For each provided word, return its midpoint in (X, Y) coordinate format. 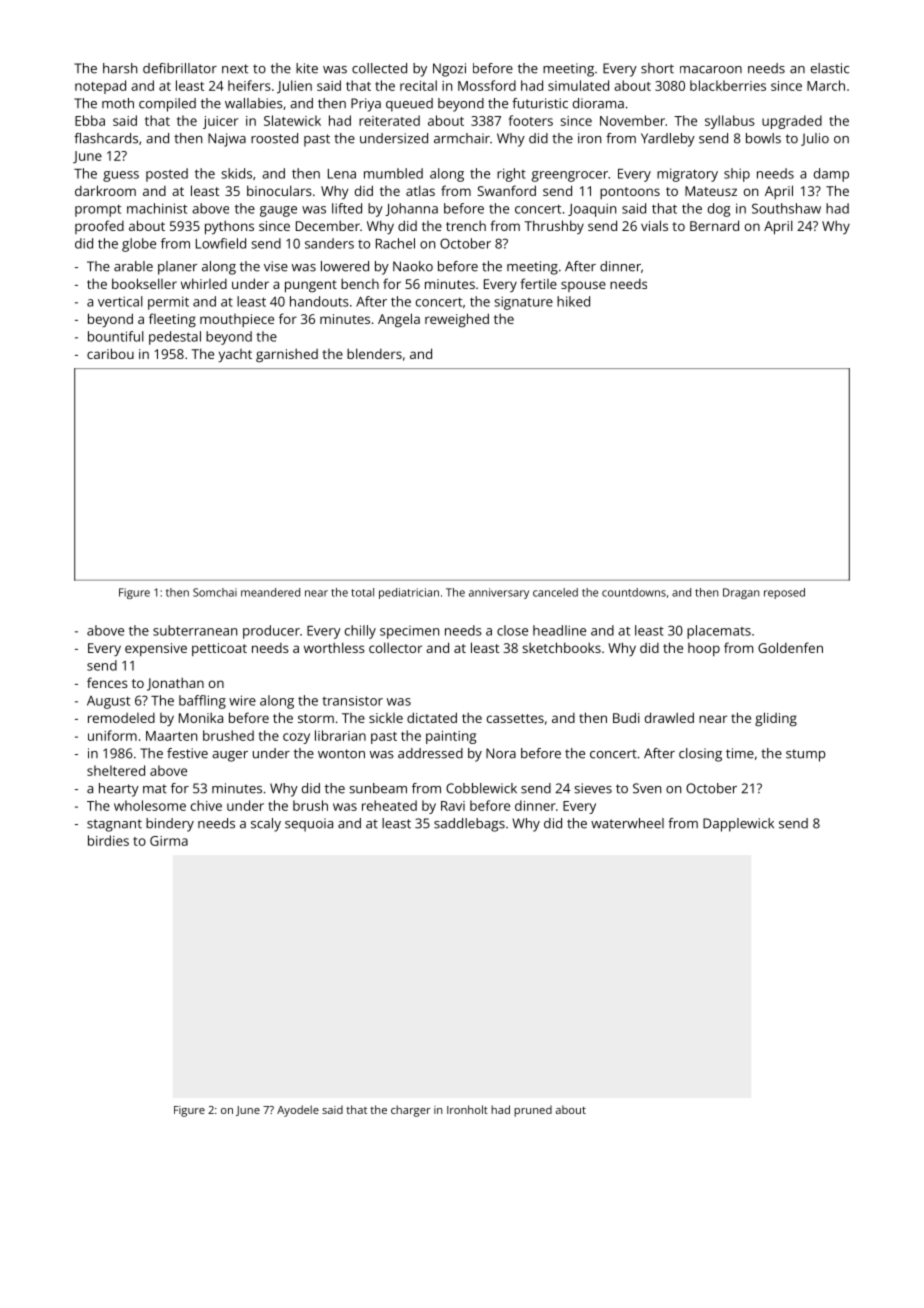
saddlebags (469, 825)
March (826, 85)
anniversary (499, 593)
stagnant (114, 825)
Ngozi (449, 70)
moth (118, 103)
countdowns (634, 592)
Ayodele (298, 1111)
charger (411, 1111)
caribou (110, 353)
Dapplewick (738, 825)
